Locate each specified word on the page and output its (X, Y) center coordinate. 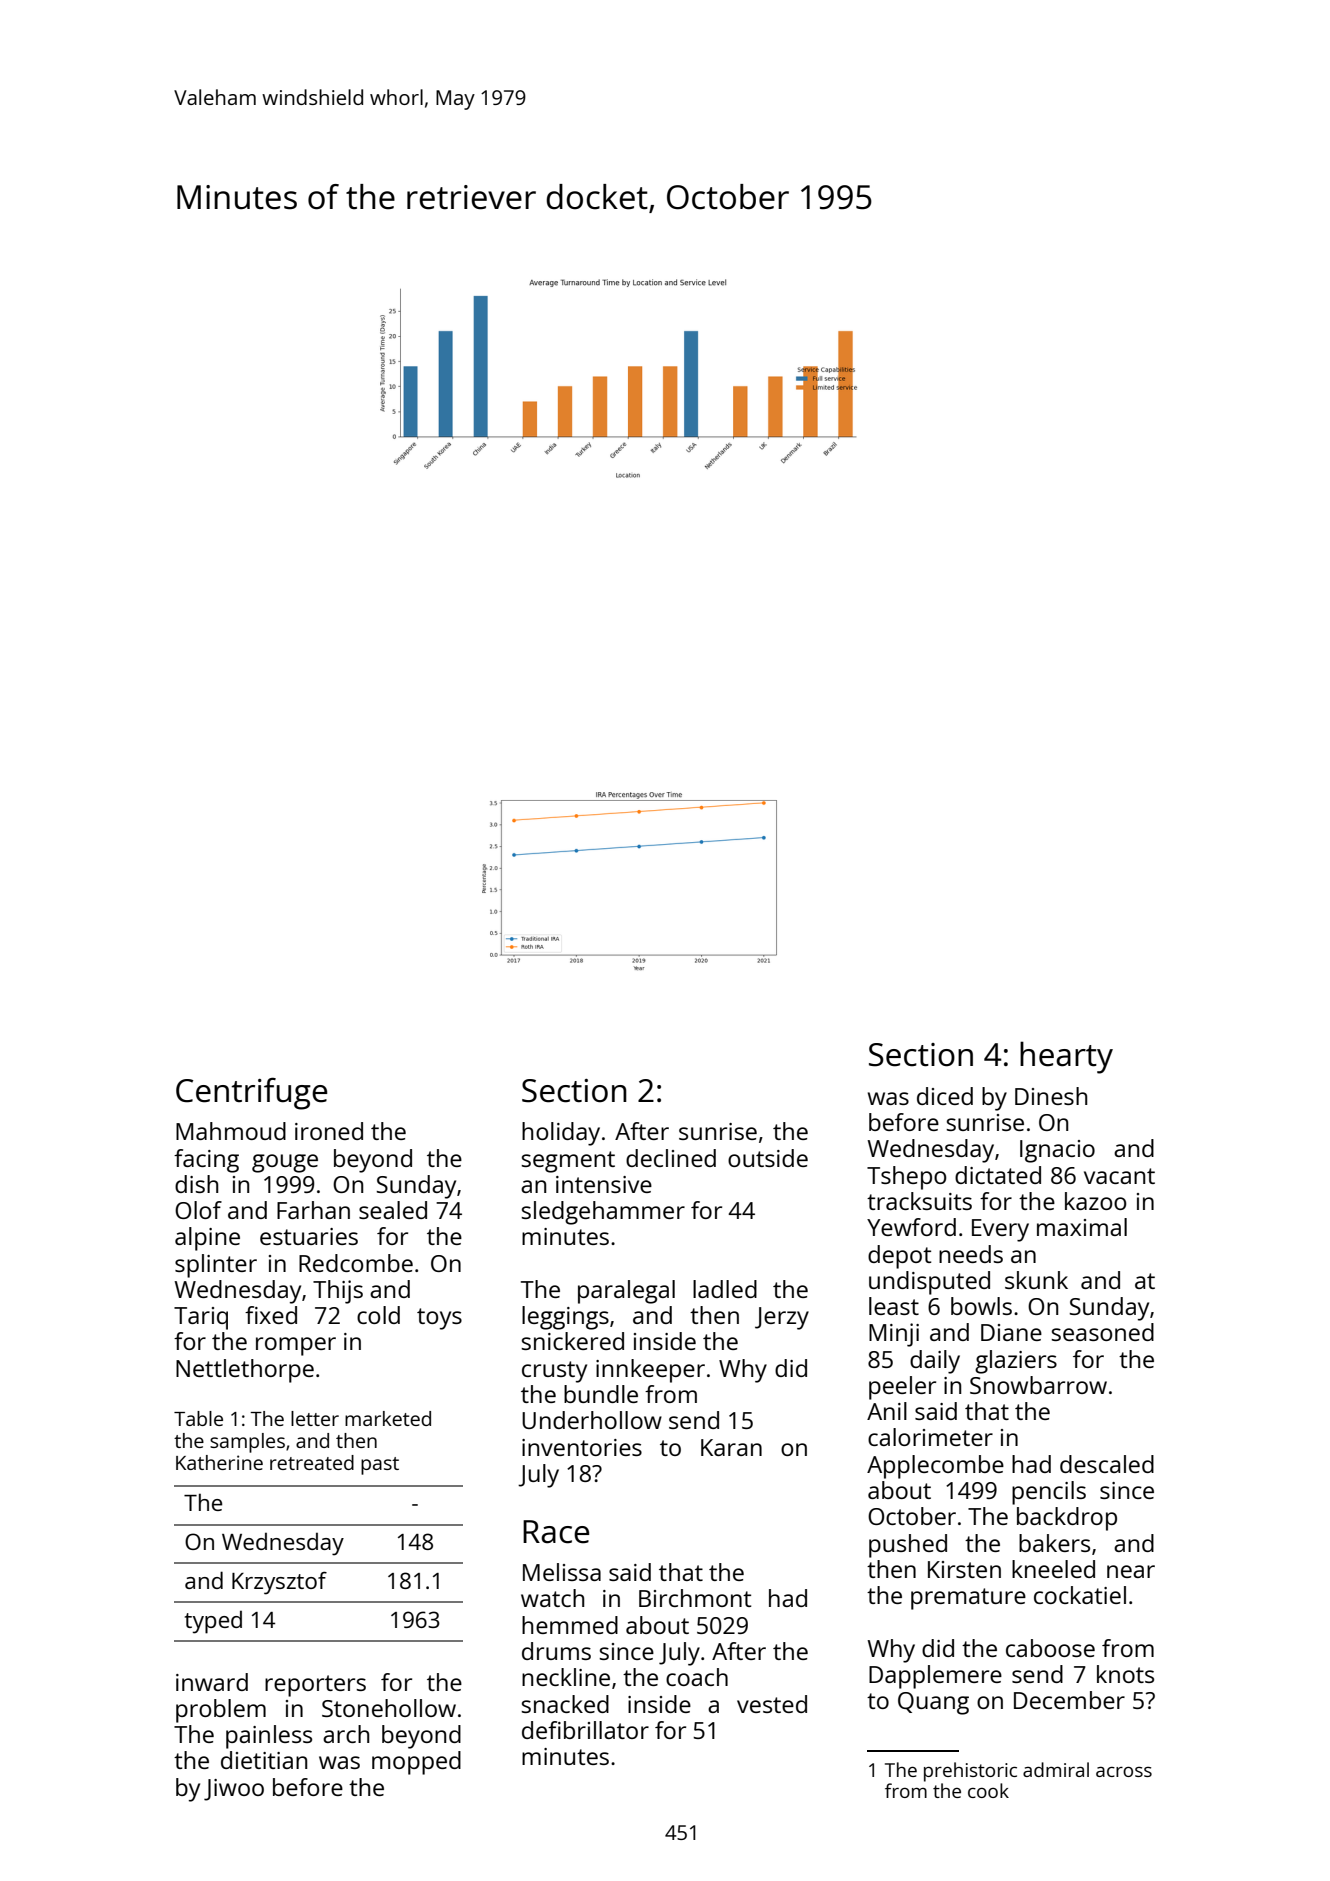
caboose (1050, 1648)
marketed (388, 1418)
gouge (285, 1163)
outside (768, 1158)
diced (945, 1096)
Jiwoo (234, 1790)
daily (935, 1362)
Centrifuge (251, 1093)
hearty (1066, 1057)
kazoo (1095, 1201)
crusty (554, 1372)
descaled (1107, 1464)
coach (697, 1677)
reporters (315, 1686)
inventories (582, 1447)
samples (247, 1443)
